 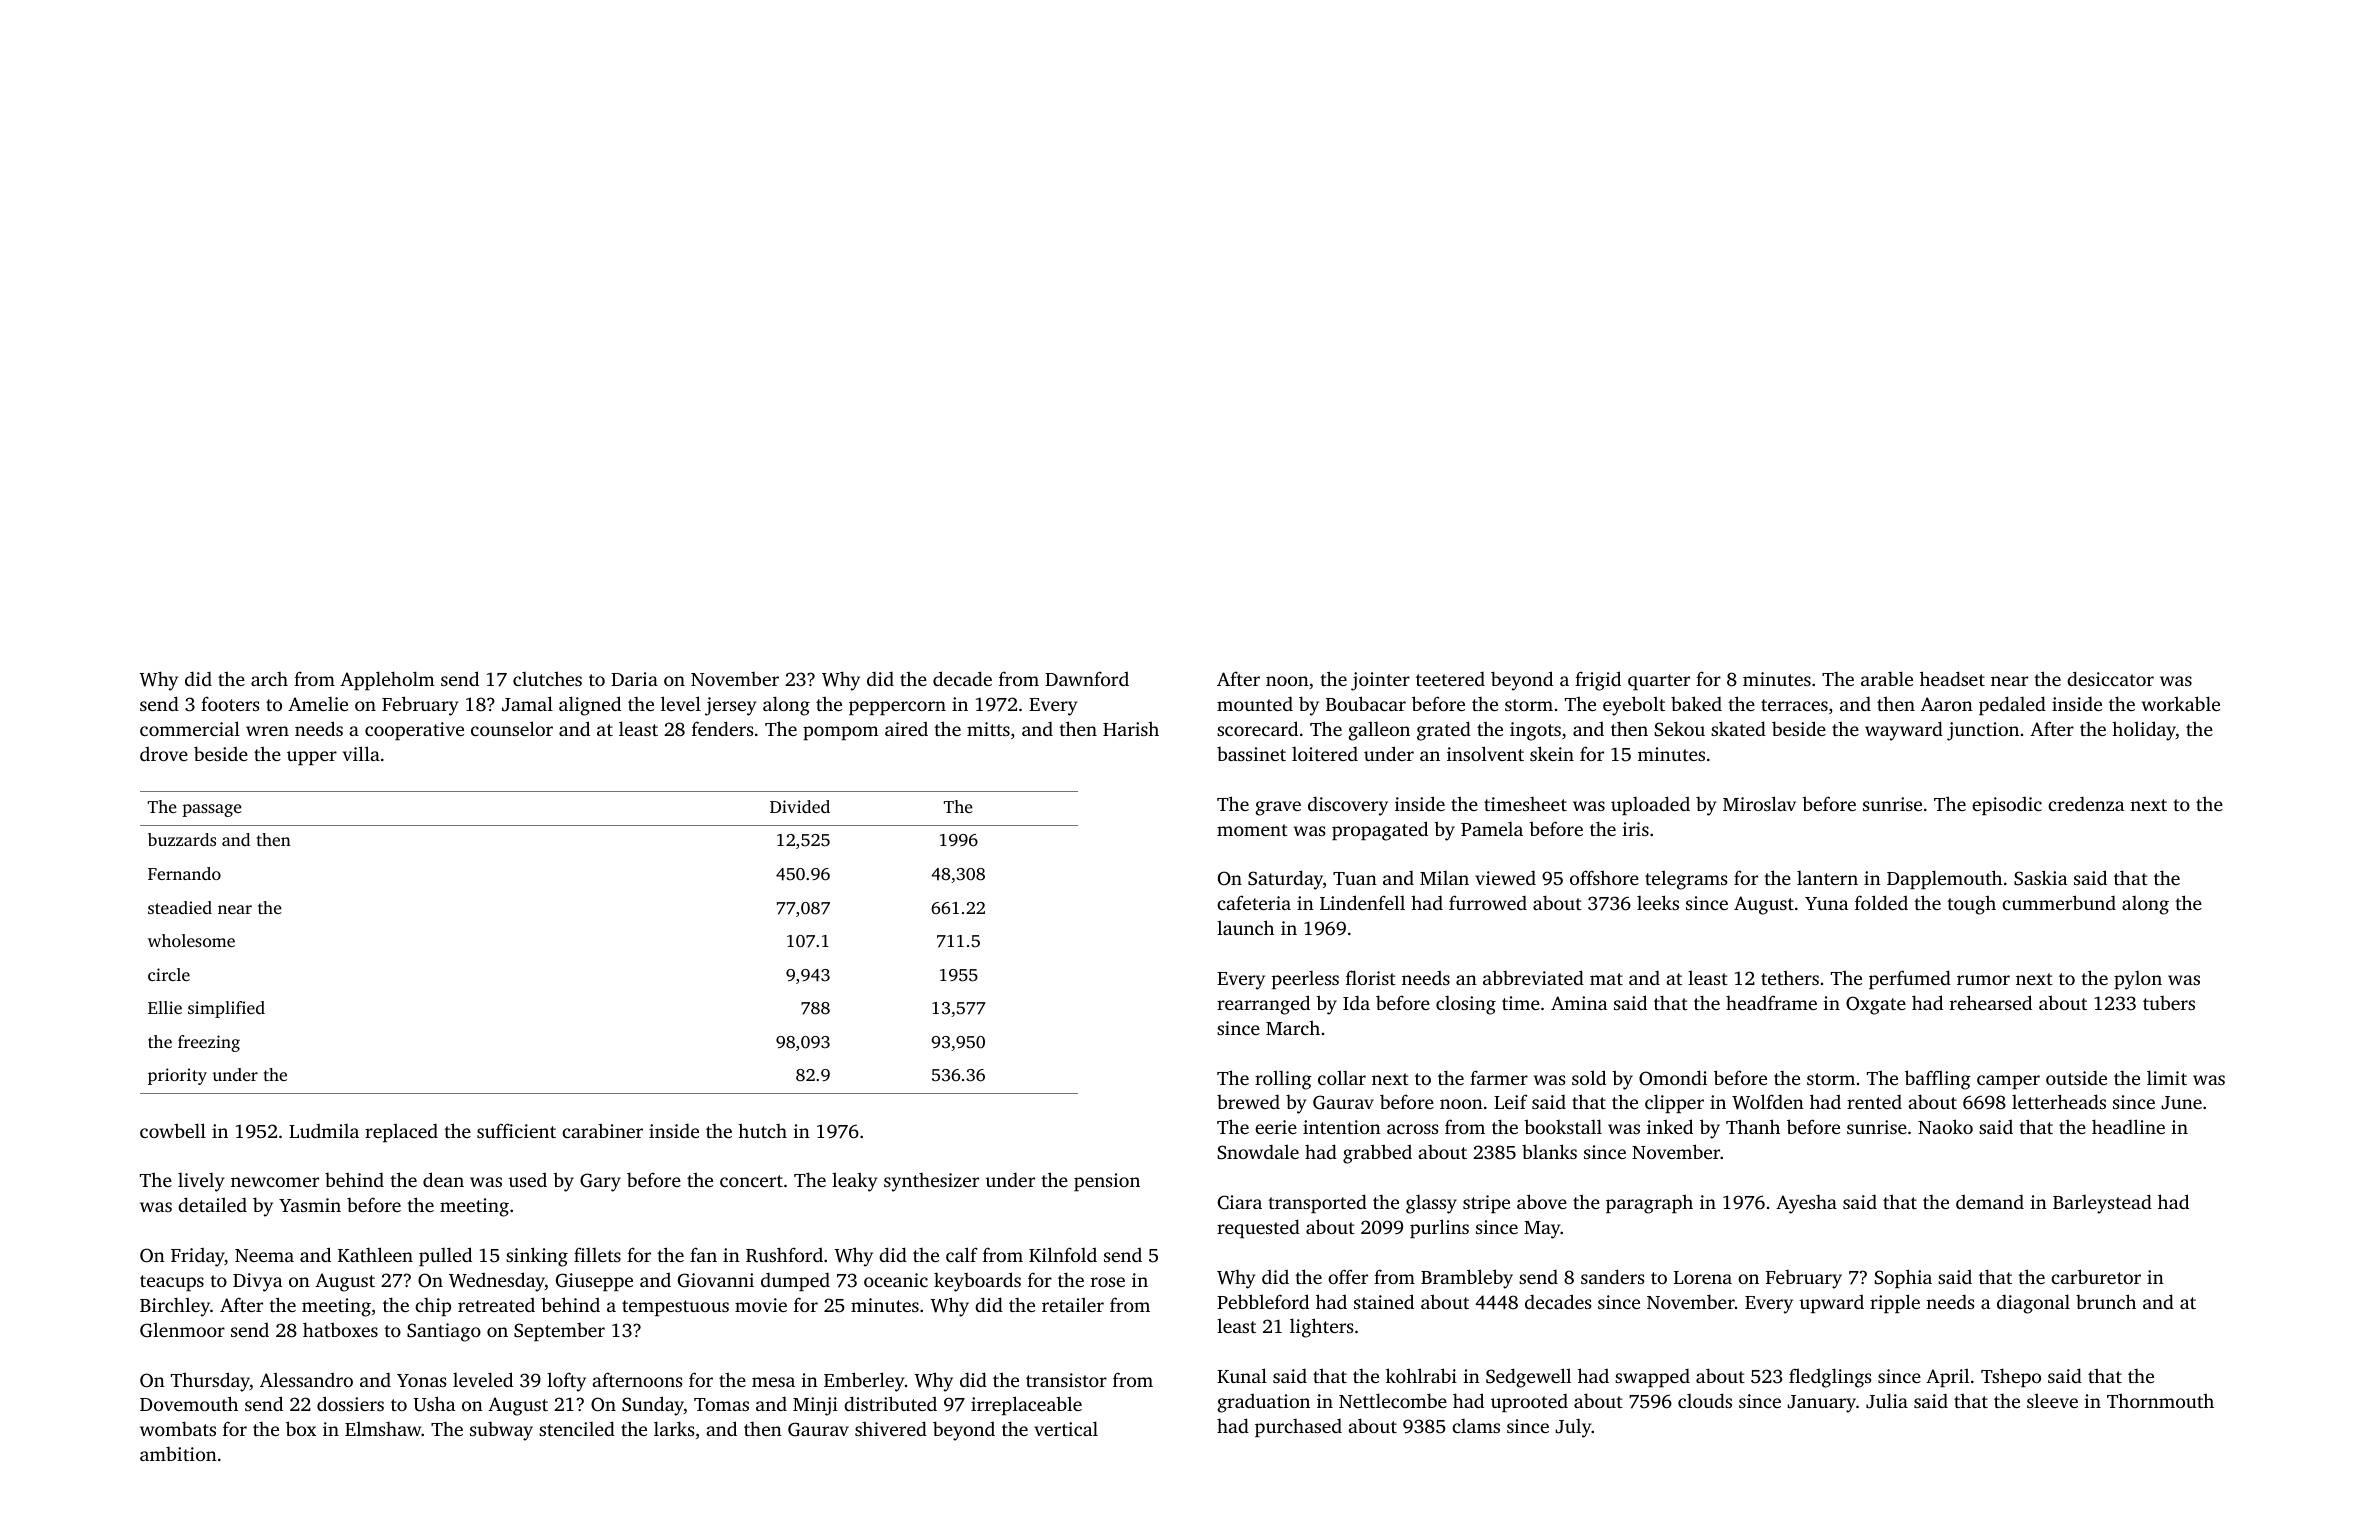 I want to click on requested, so click(x=1258, y=1228).
